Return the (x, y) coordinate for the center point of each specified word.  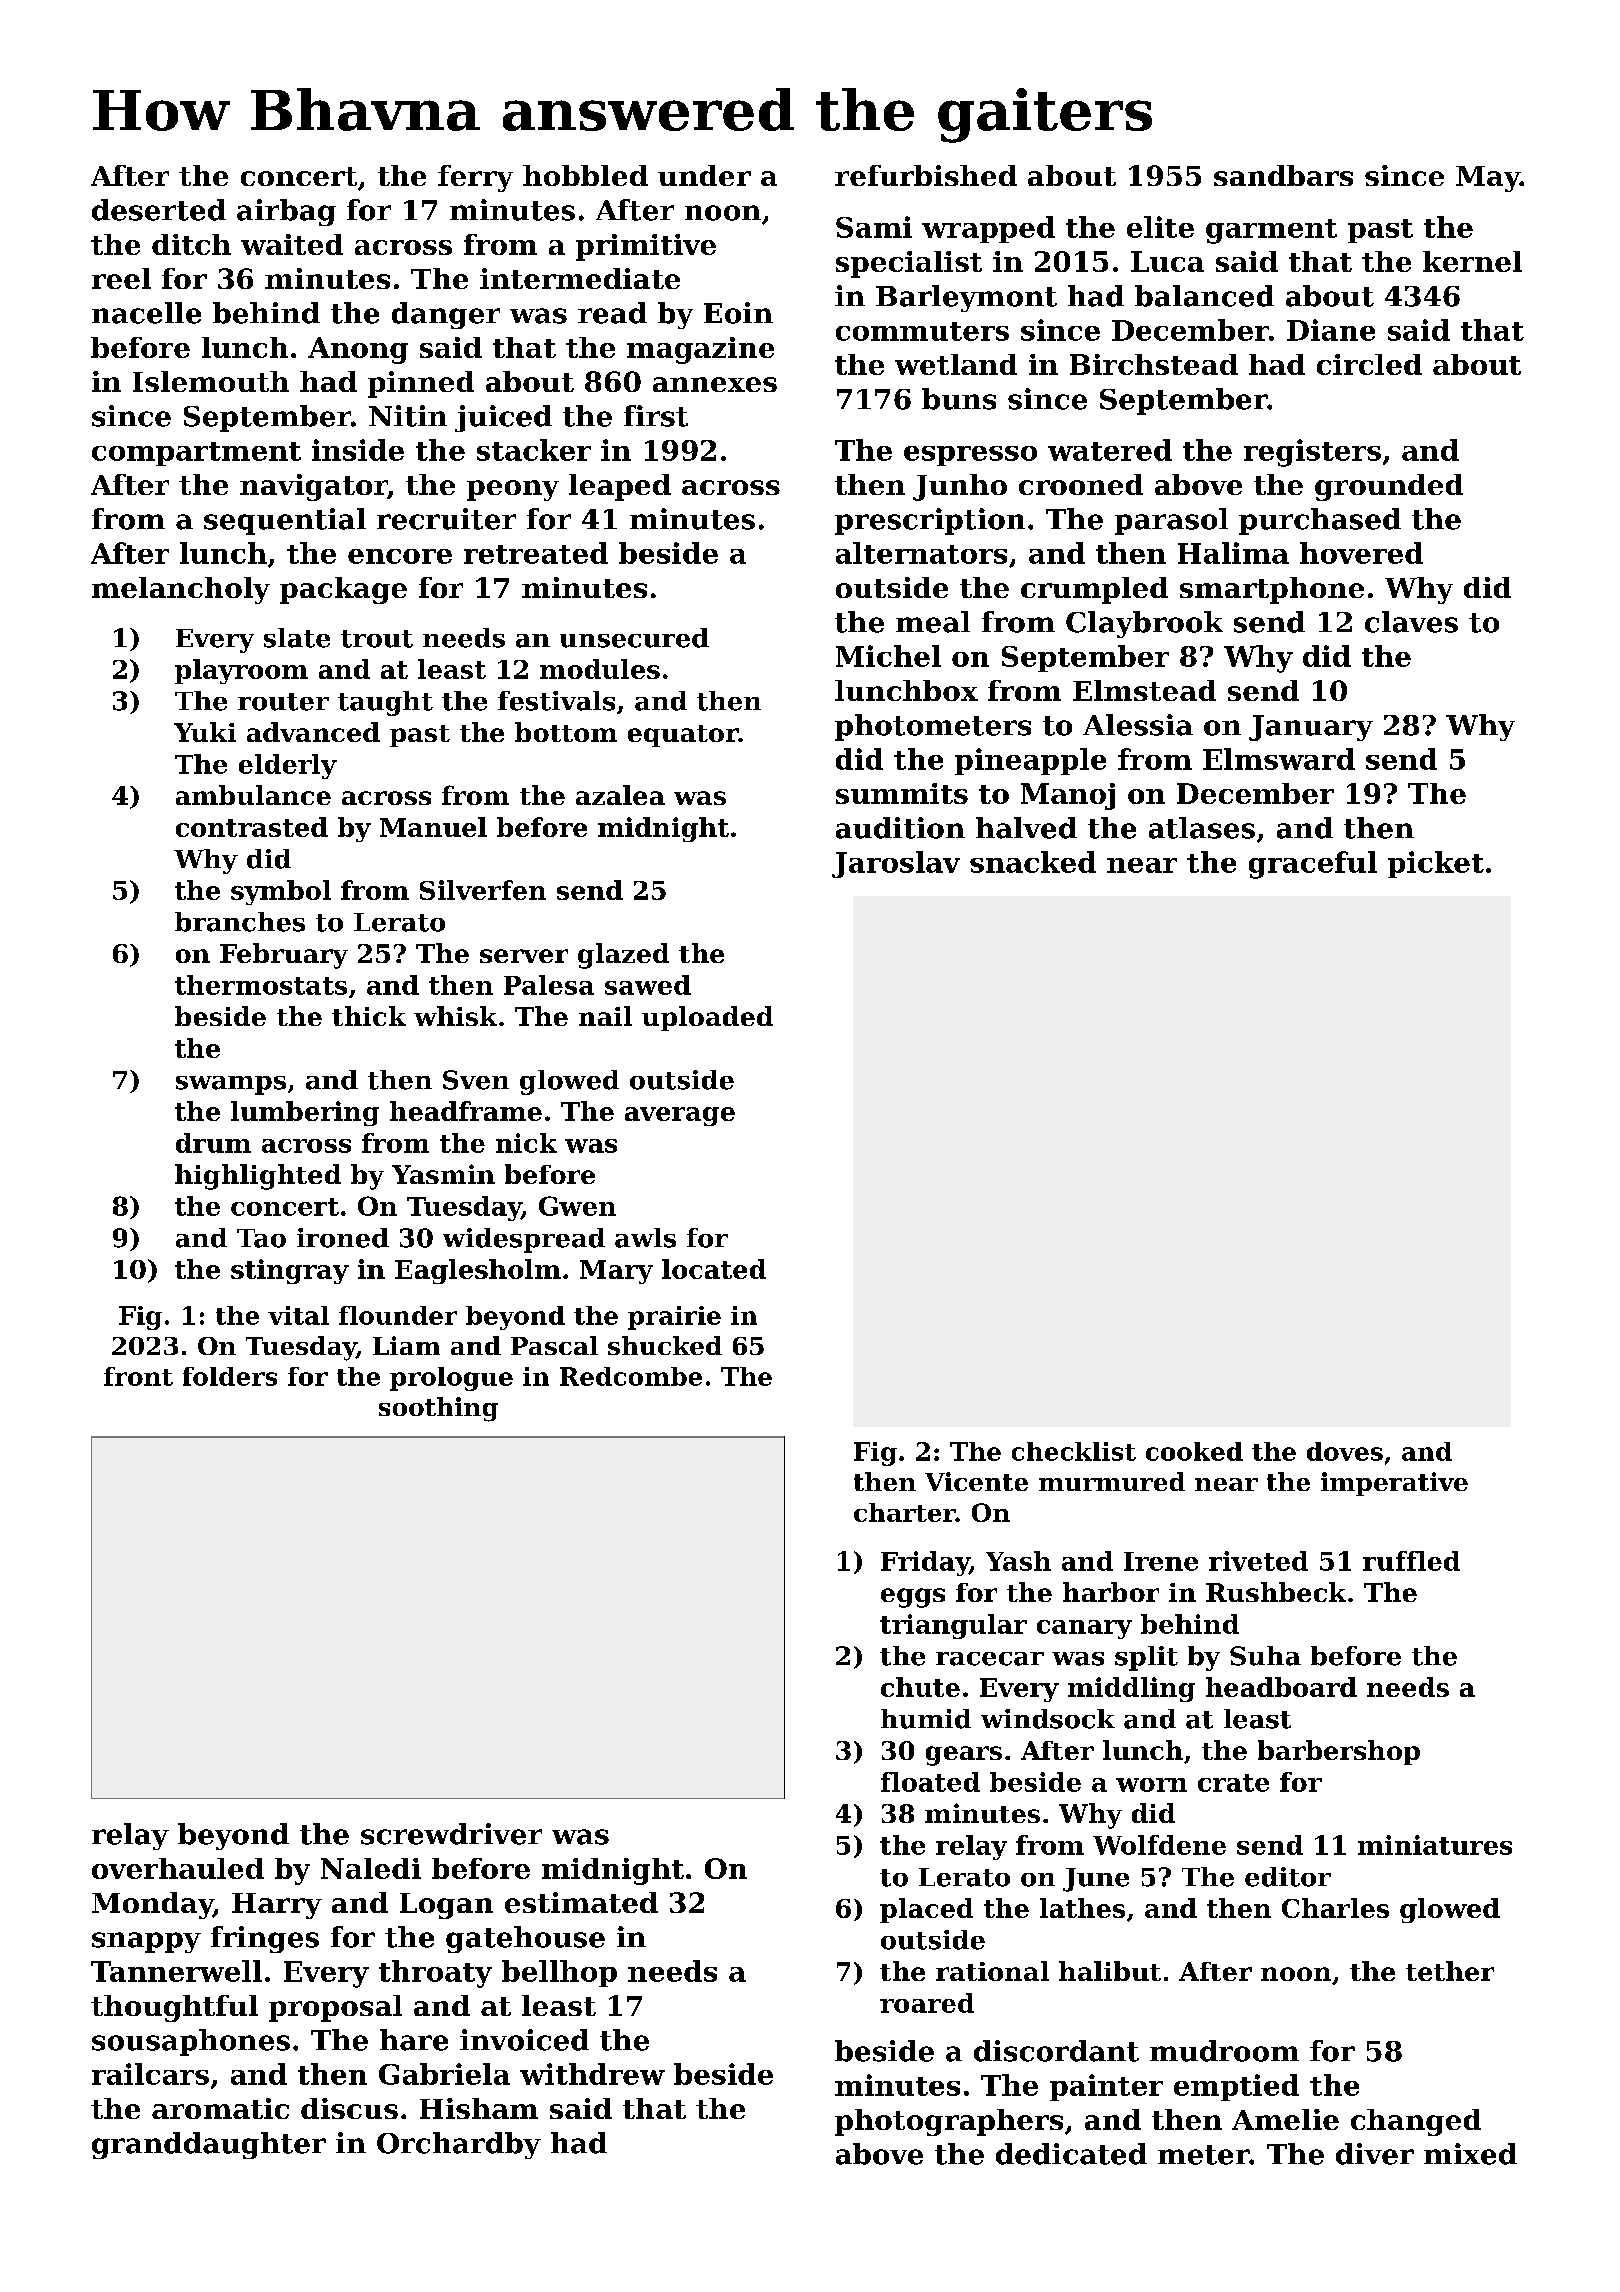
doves (1345, 1451)
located (714, 1269)
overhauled (178, 1868)
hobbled (585, 175)
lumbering (305, 1113)
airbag (286, 212)
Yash (1018, 1561)
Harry (277, 1906)
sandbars (1283, 175)
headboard (1281, 1687)
